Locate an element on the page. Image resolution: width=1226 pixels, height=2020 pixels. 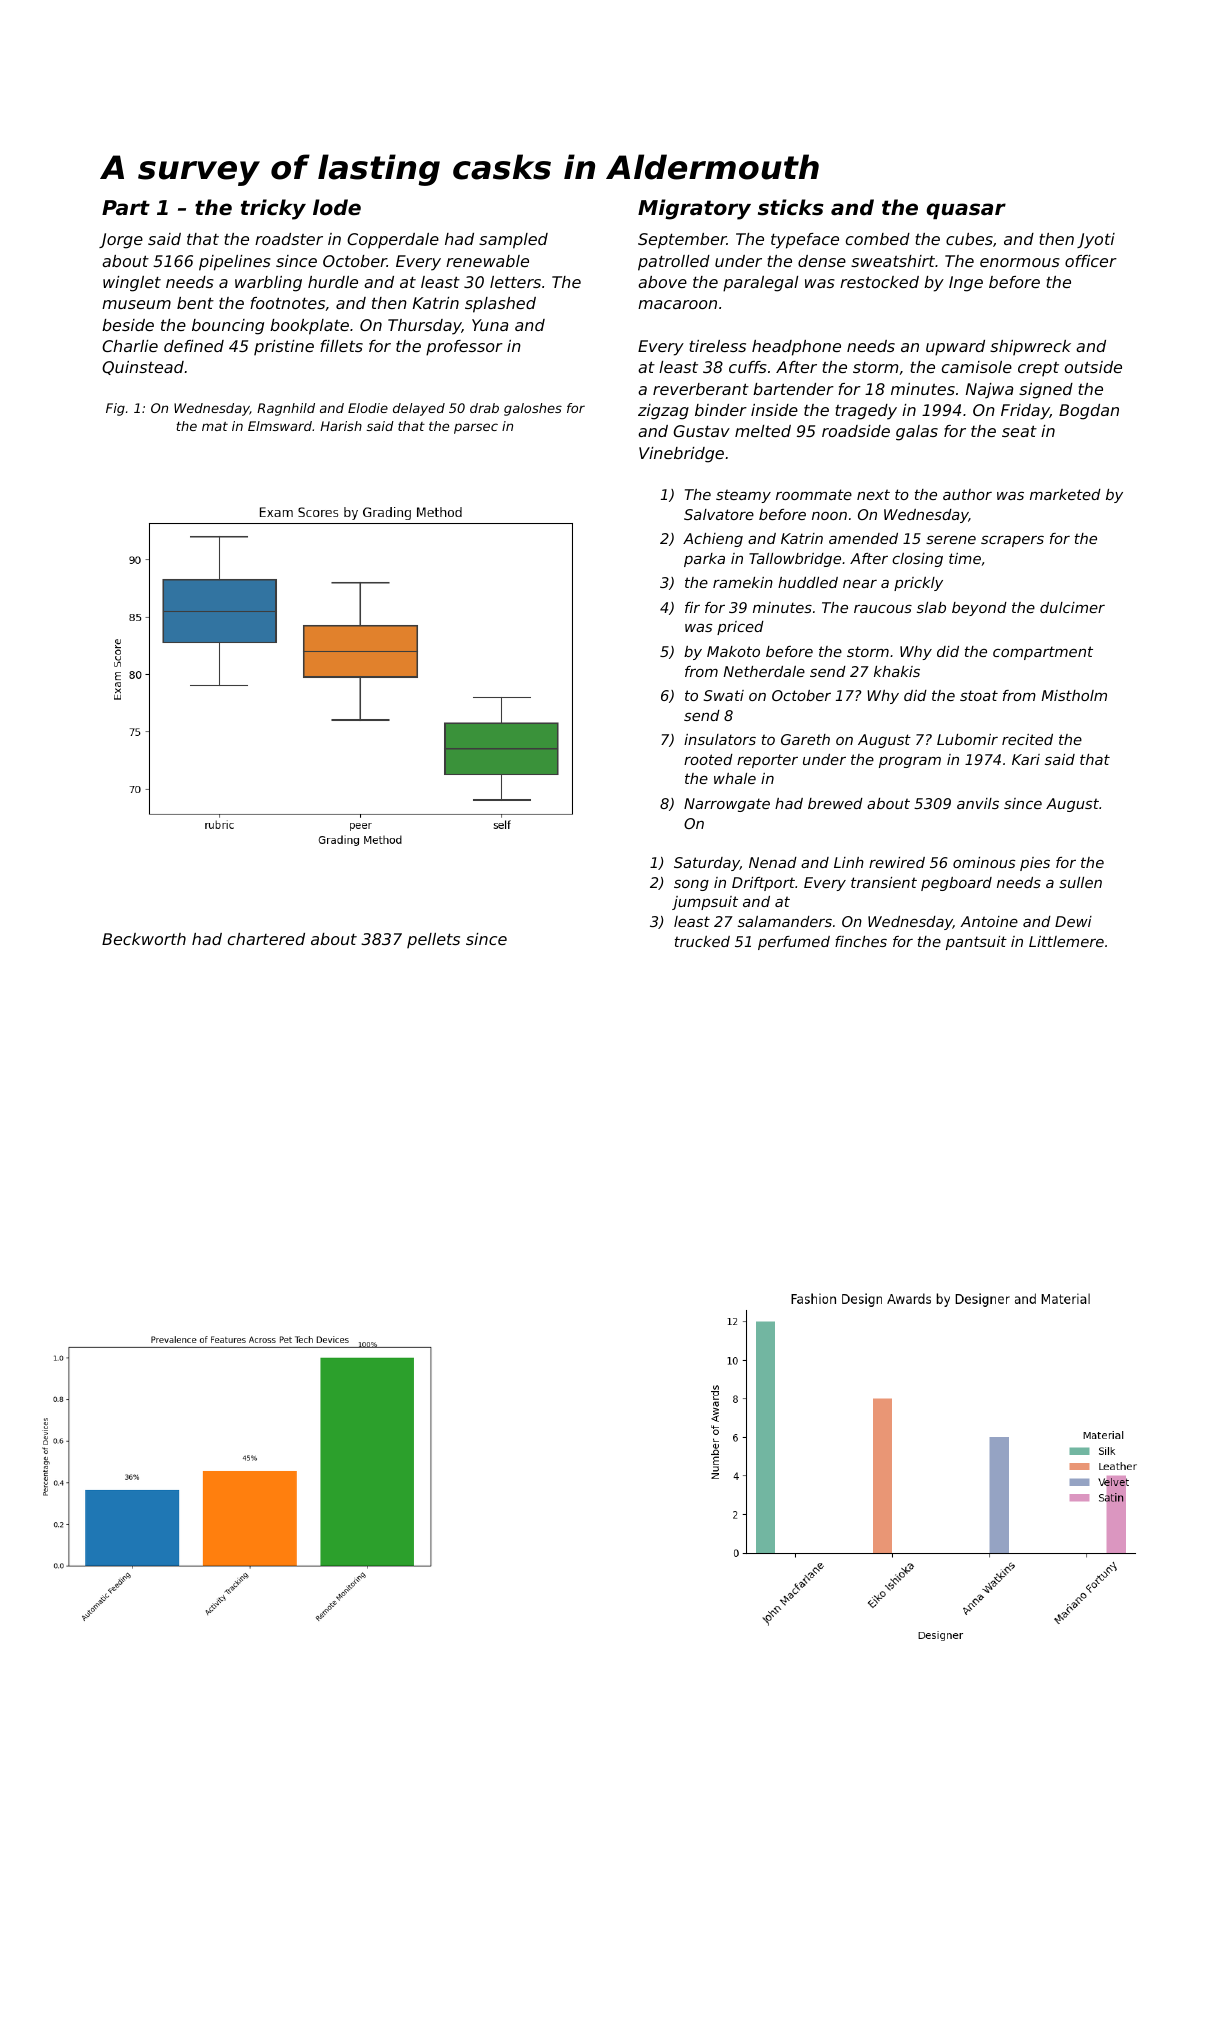
Yuna is located at coordinates (490, 325).
